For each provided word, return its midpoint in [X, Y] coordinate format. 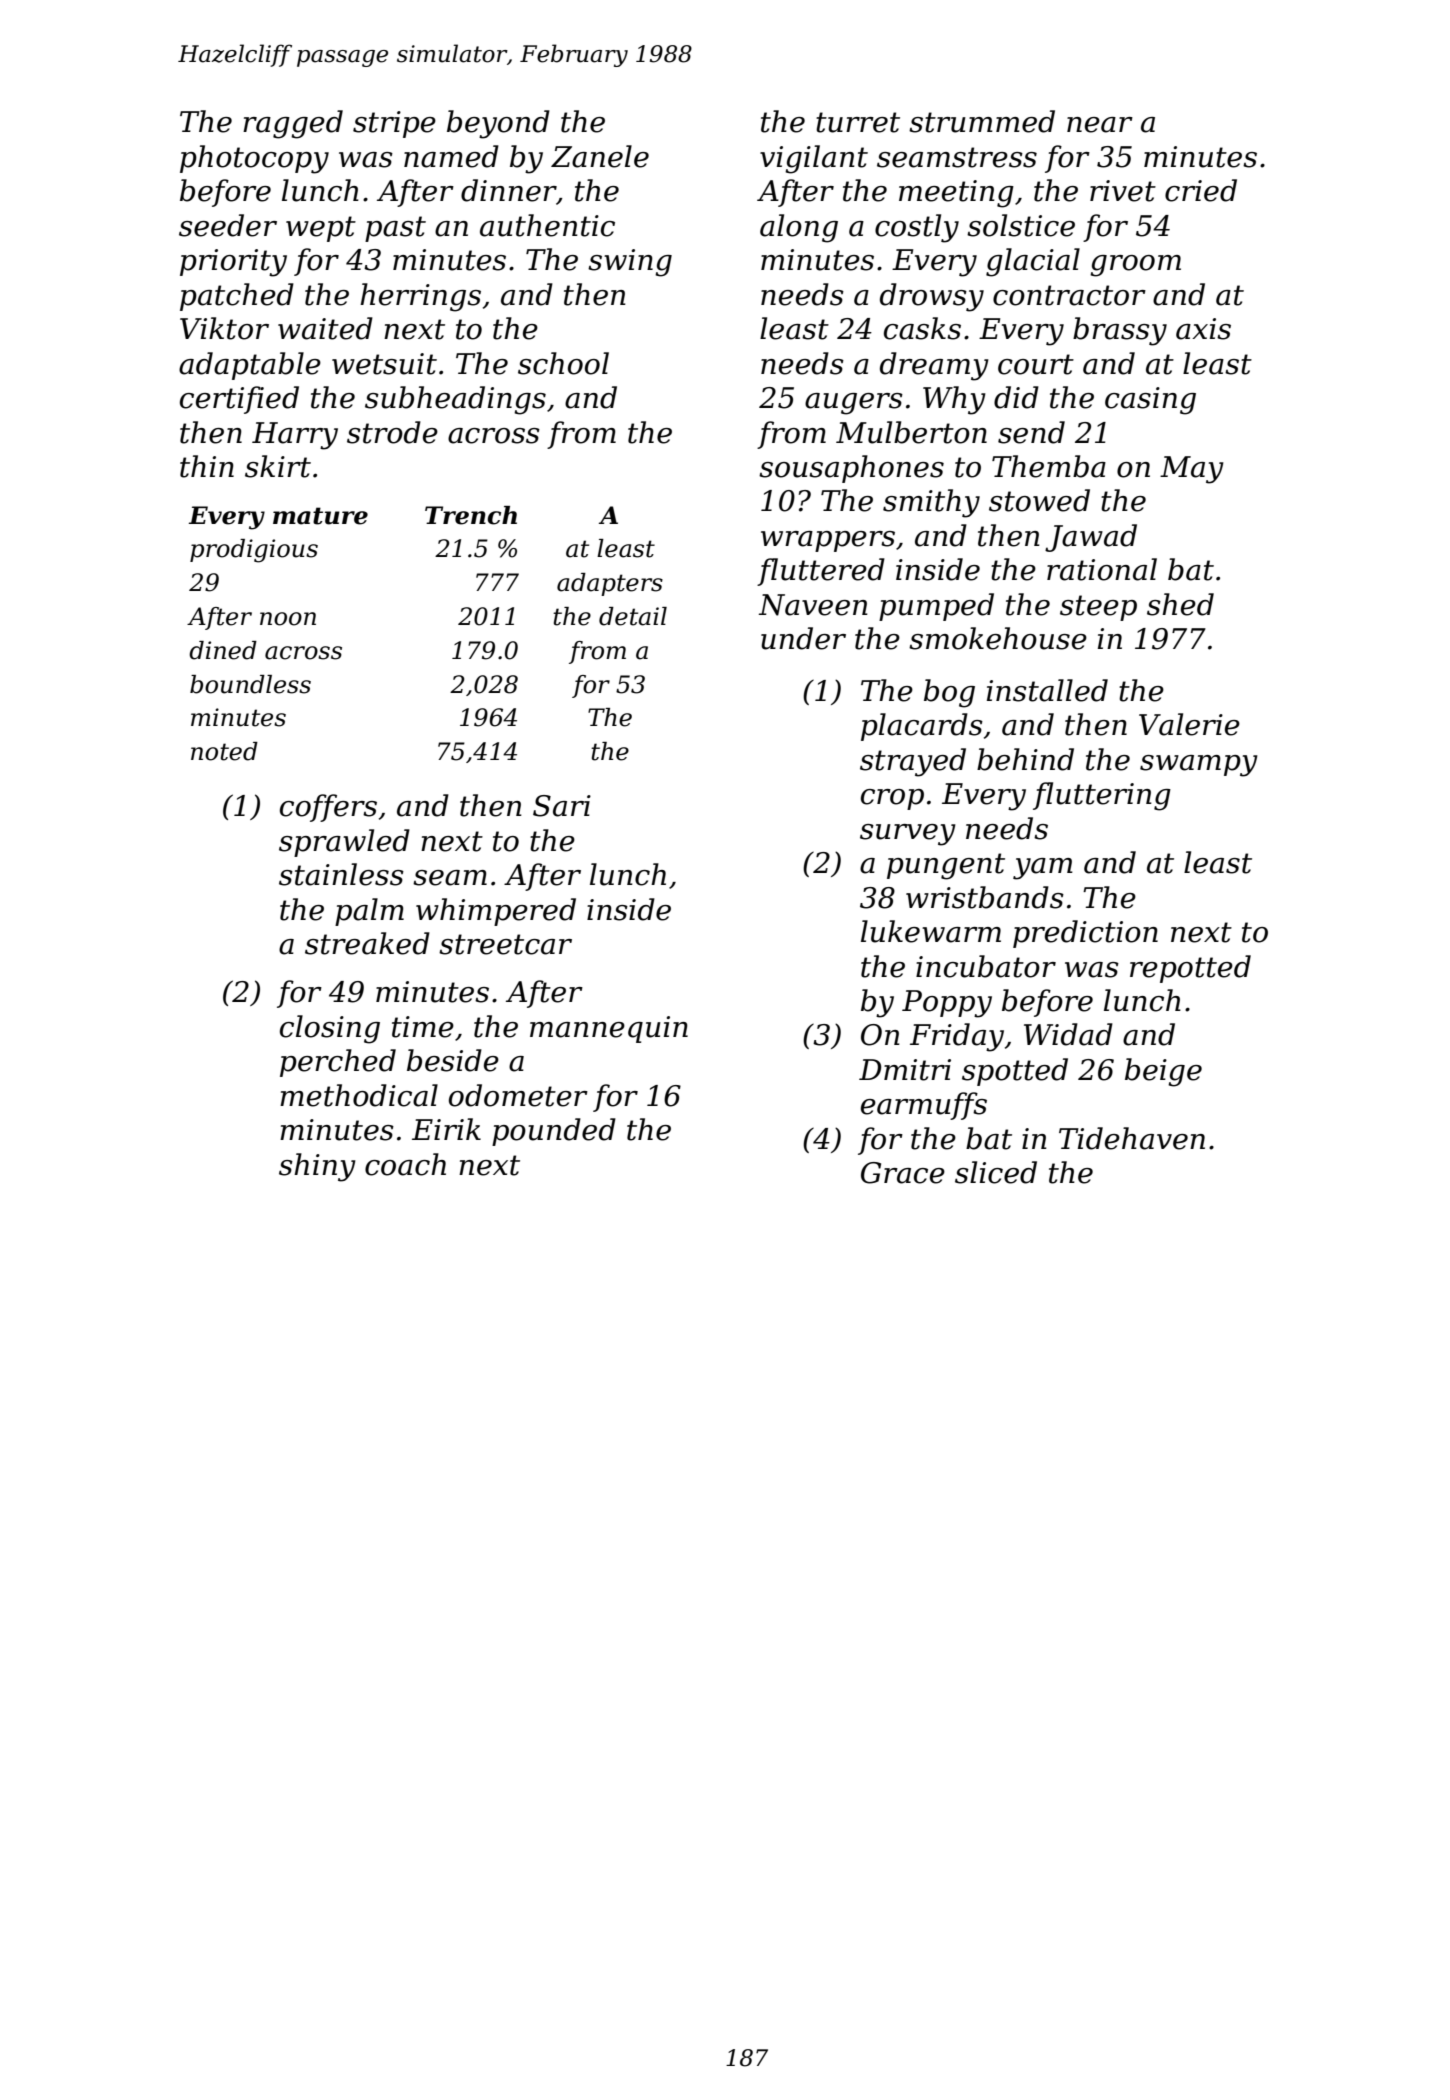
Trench [471, 515]
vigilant [814, 159]
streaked [367, 943]
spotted [1015, 1072]
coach [405, 1164]
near [1100, 125]
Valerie [1189, 724]
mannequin [609, 1029]
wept [321, 229]
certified [239, 400]
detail [633, 616]
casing [1150, 401]
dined [223, 650]
